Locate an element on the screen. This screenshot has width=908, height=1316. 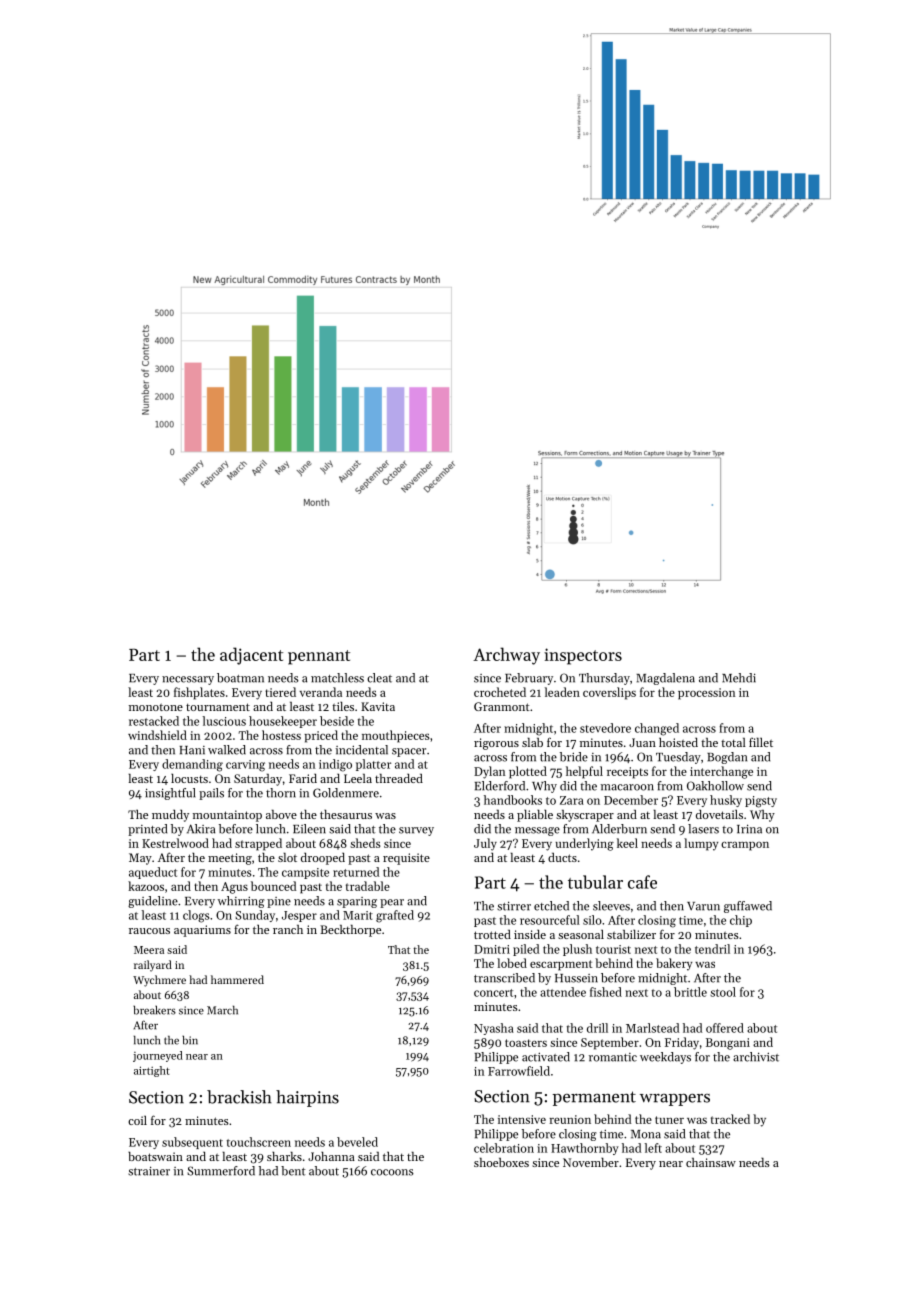
stirrer is located at coordinates (514, 906).
